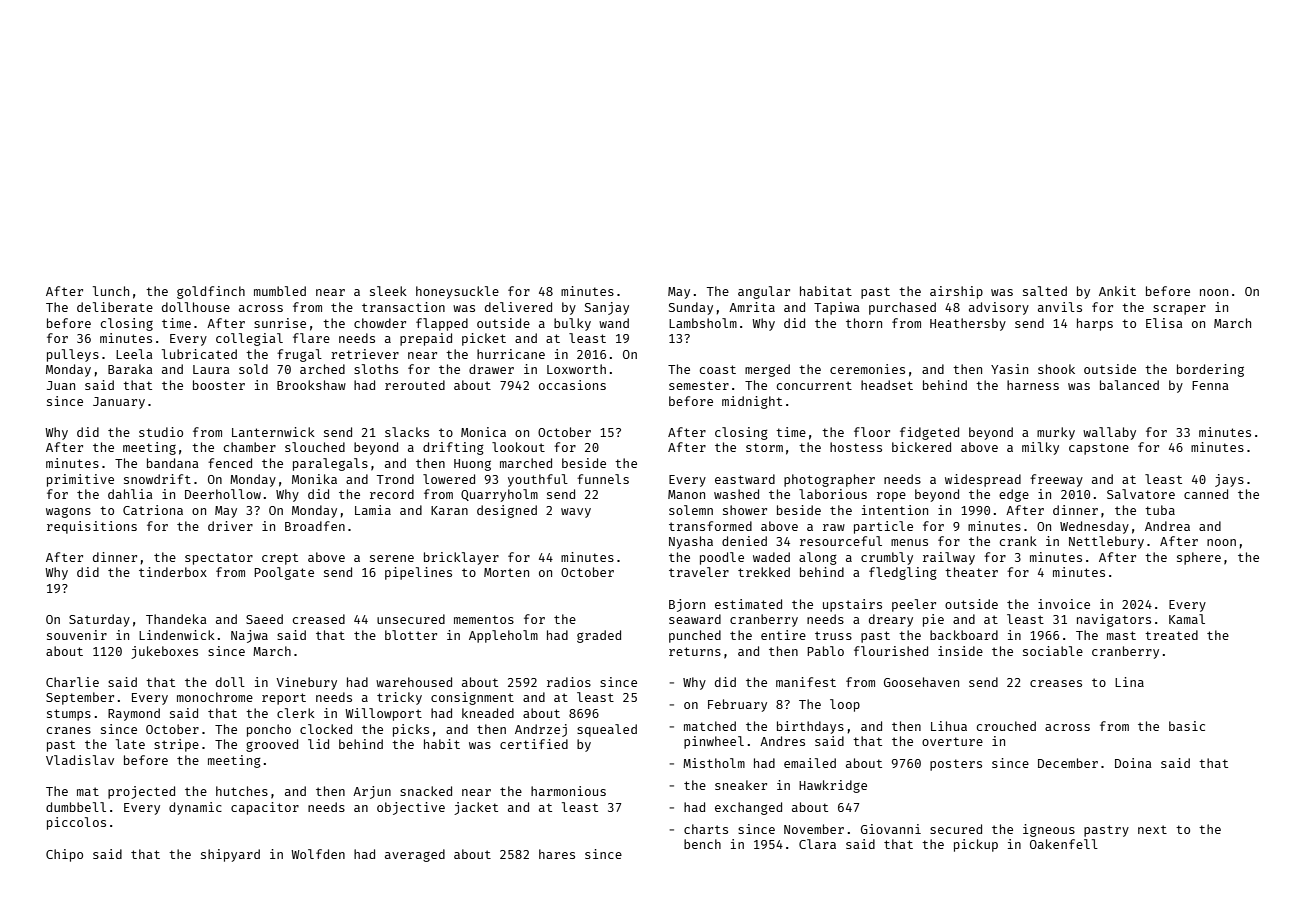 Image resolution: width=1308 pixels, height=924 pixels. Describe the element at coordinates (484, 619) in the screenshot. I see `mementos` at that location.
